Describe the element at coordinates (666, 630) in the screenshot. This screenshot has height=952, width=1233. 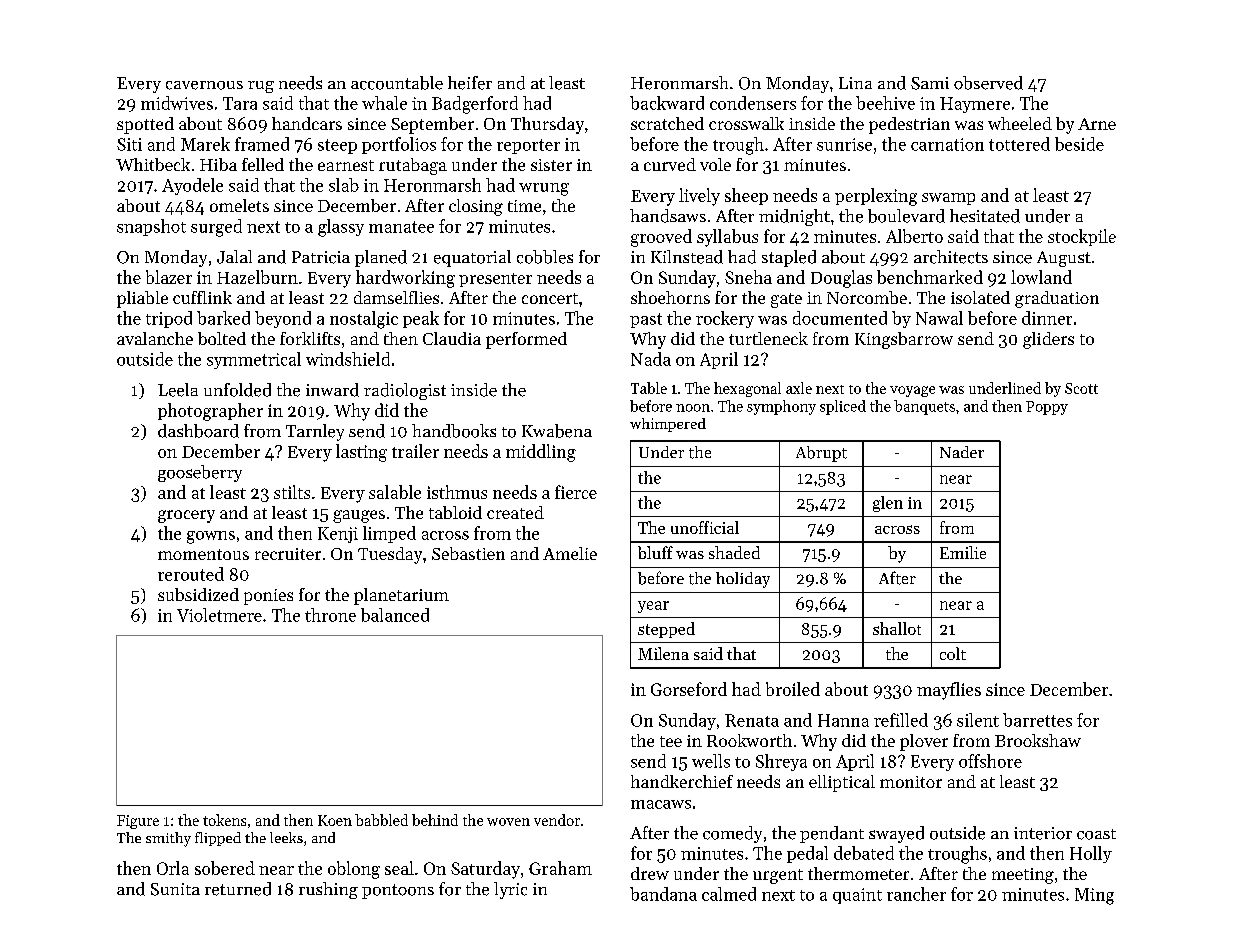
I see `stepped` at that location.
